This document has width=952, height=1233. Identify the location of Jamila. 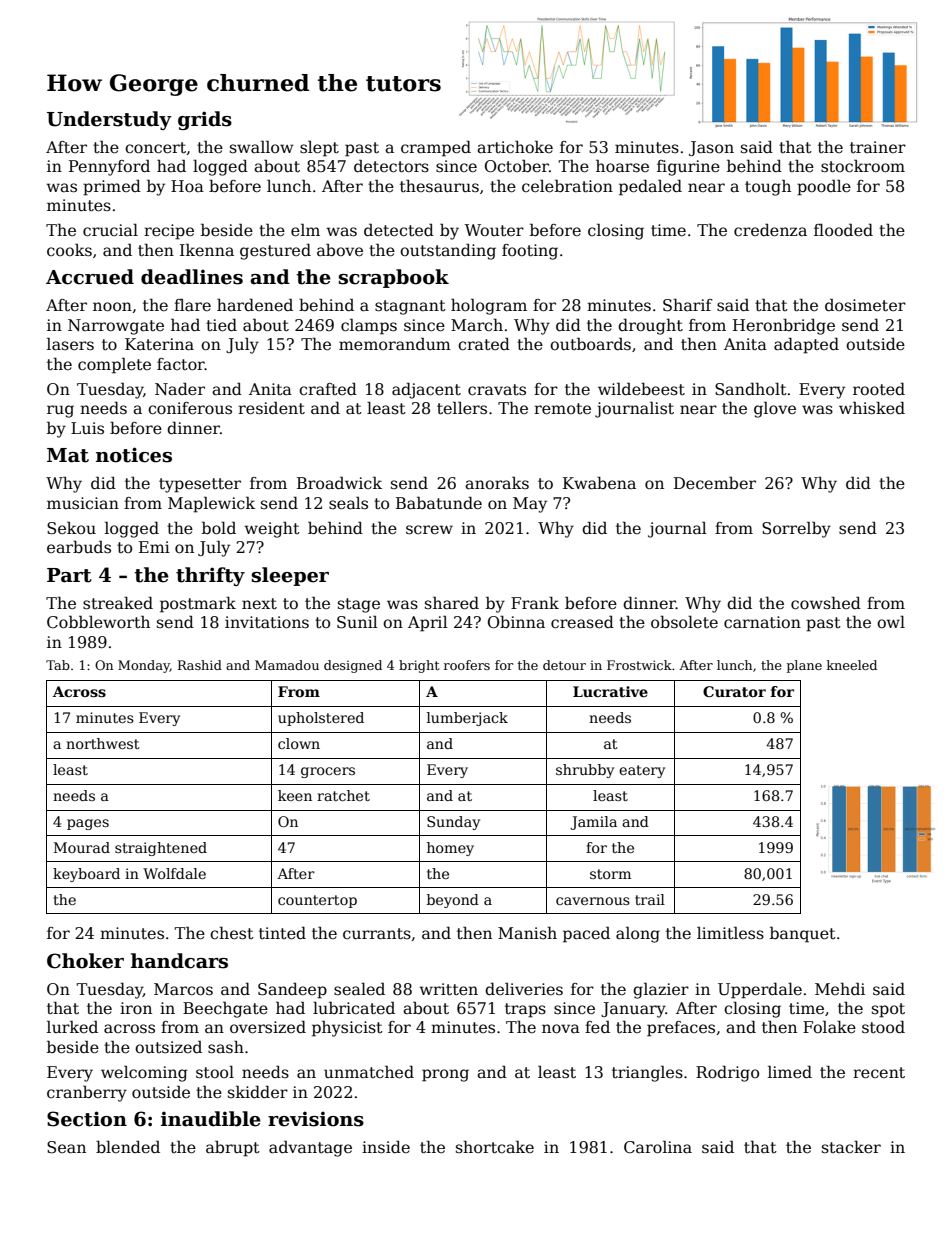
(593, 823).
